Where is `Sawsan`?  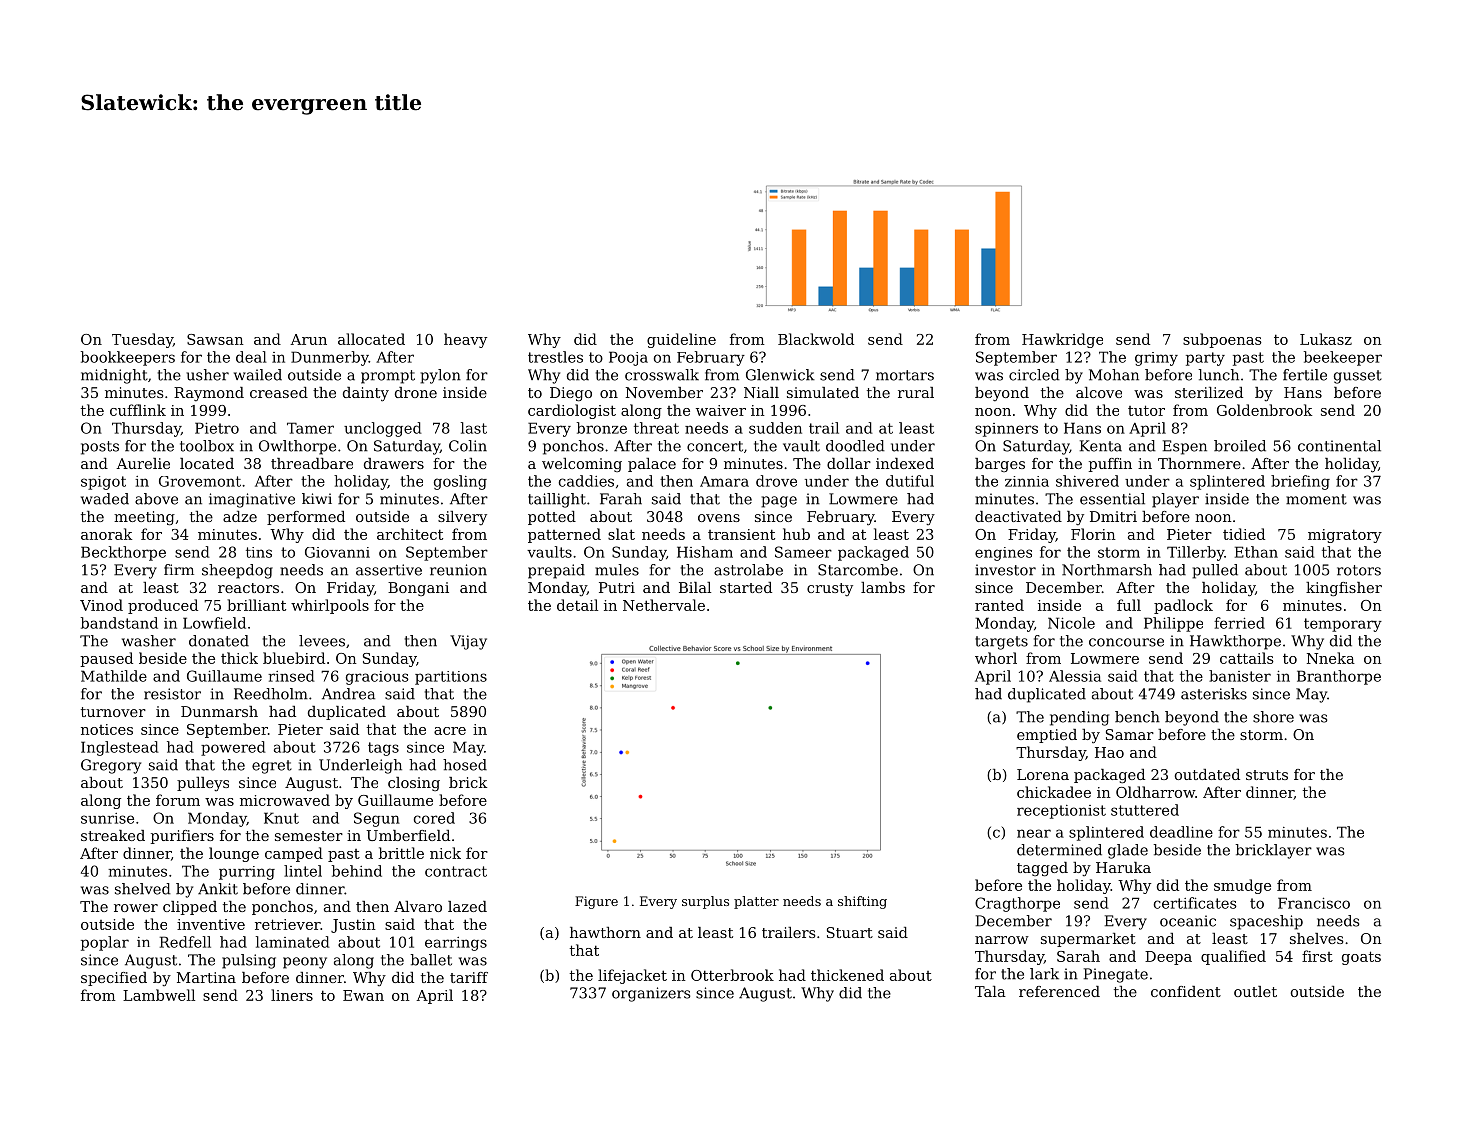 Sawsan is located at coordinates (215, 339).
